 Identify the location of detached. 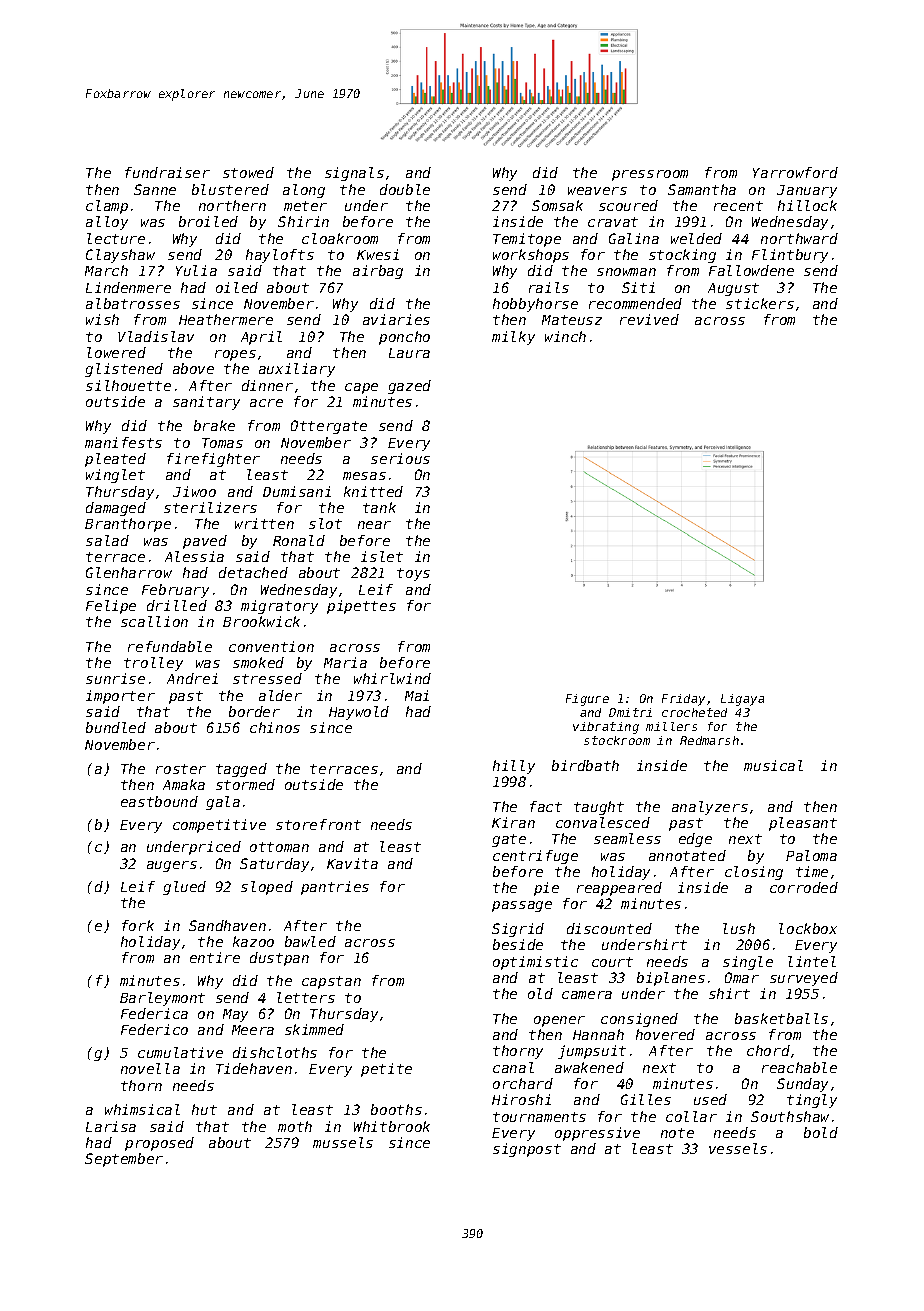
(253, 572).
